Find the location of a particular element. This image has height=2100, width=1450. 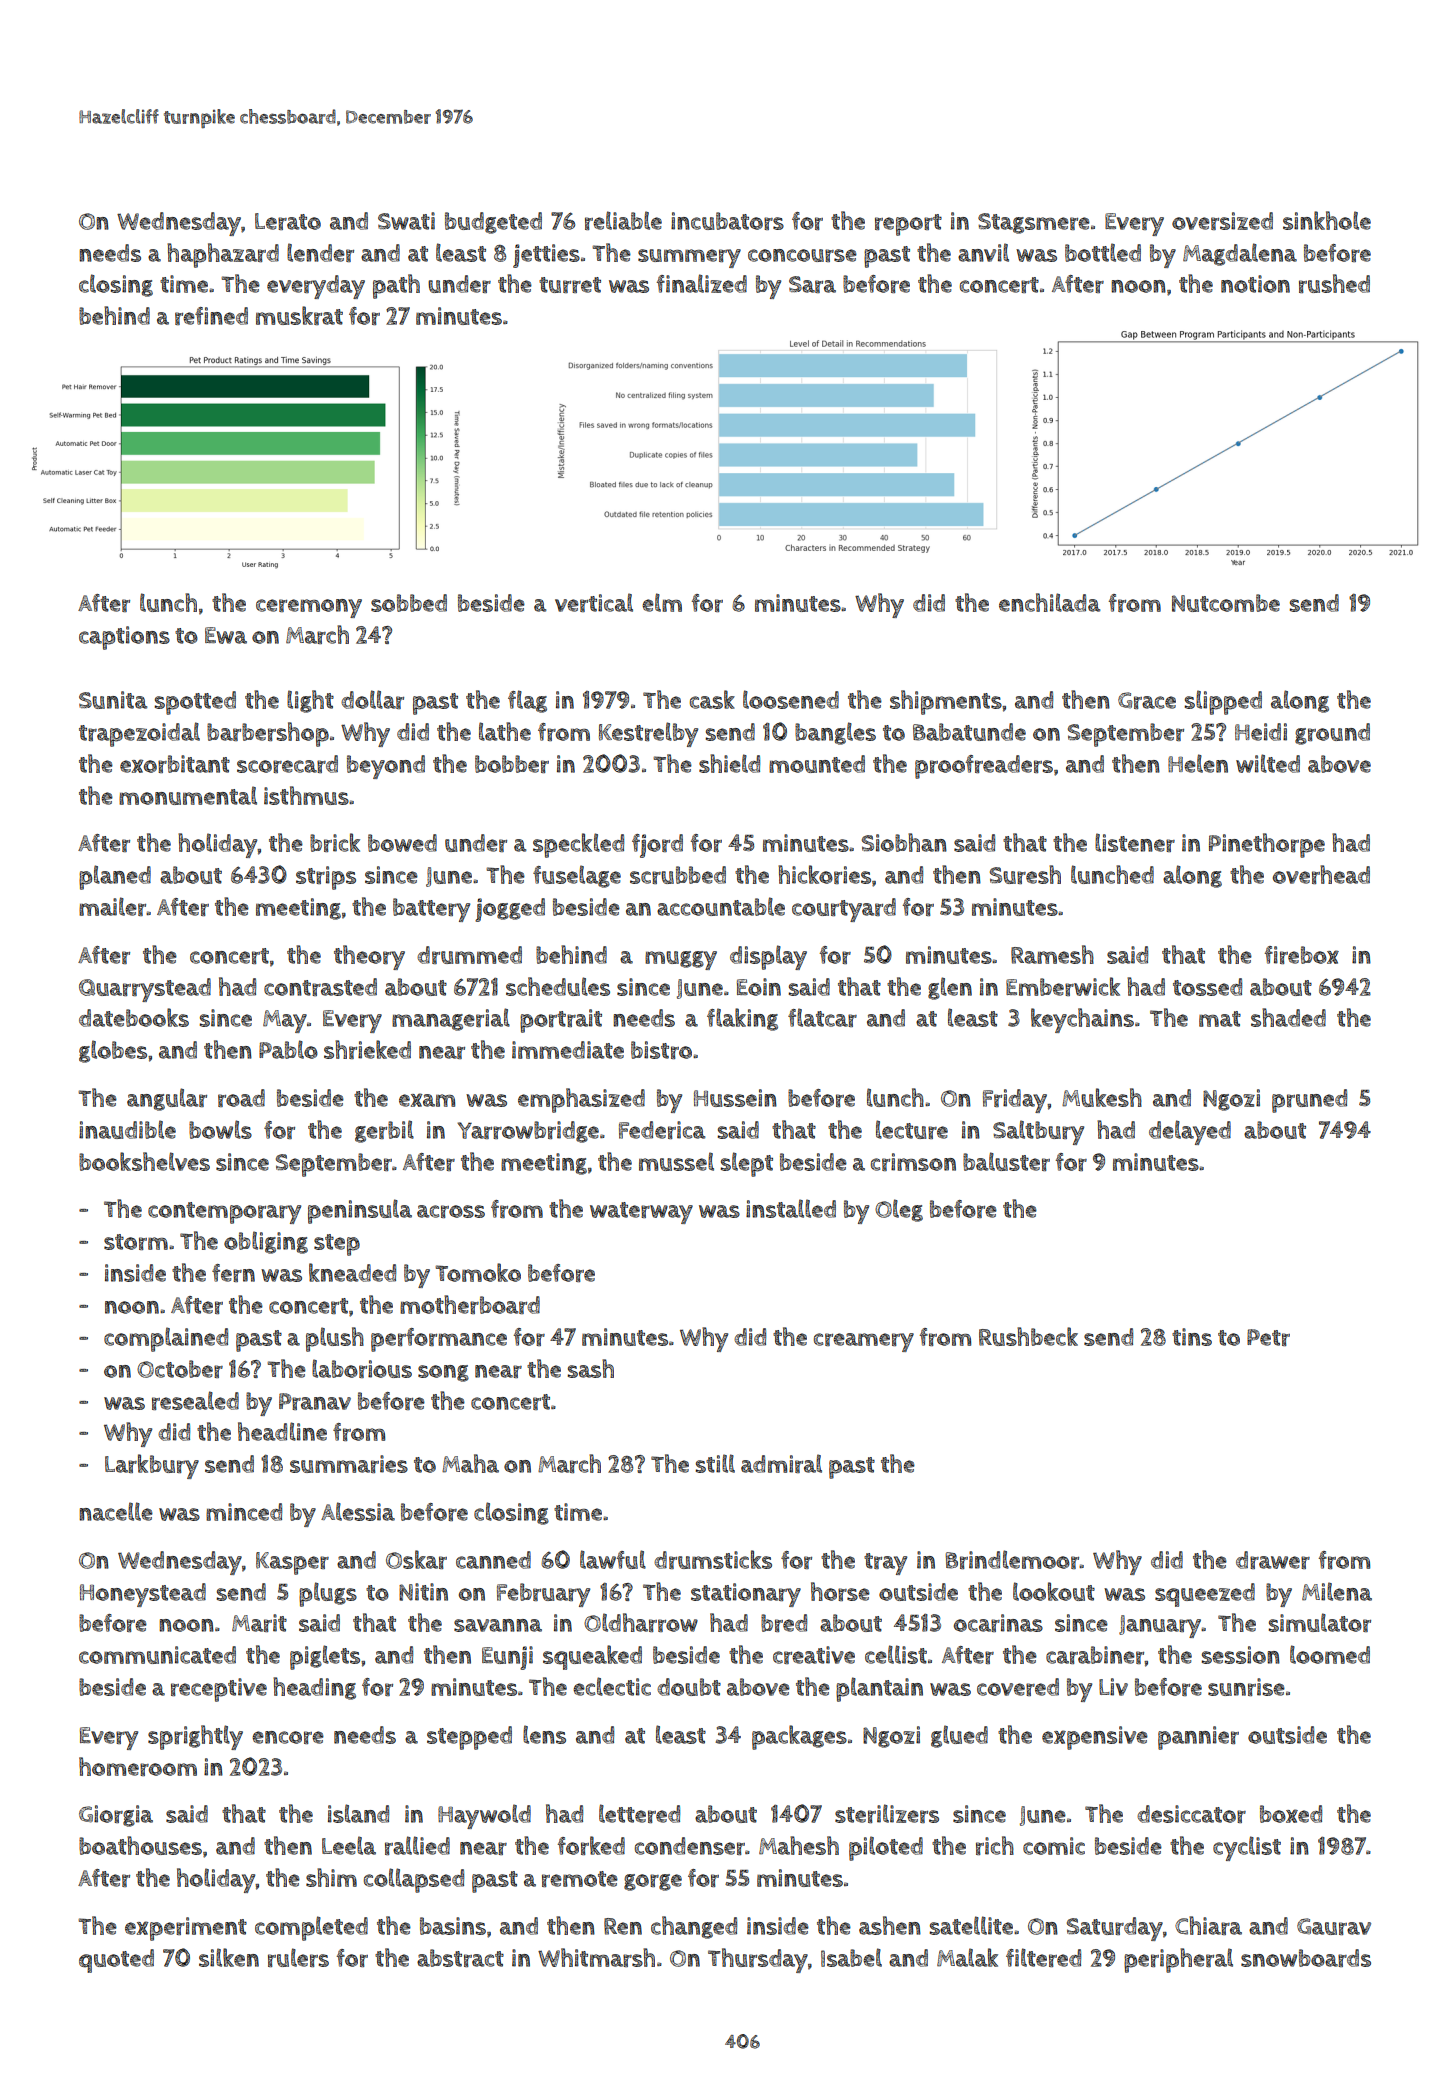

Haywold is located at coordinates (484, 1816).
